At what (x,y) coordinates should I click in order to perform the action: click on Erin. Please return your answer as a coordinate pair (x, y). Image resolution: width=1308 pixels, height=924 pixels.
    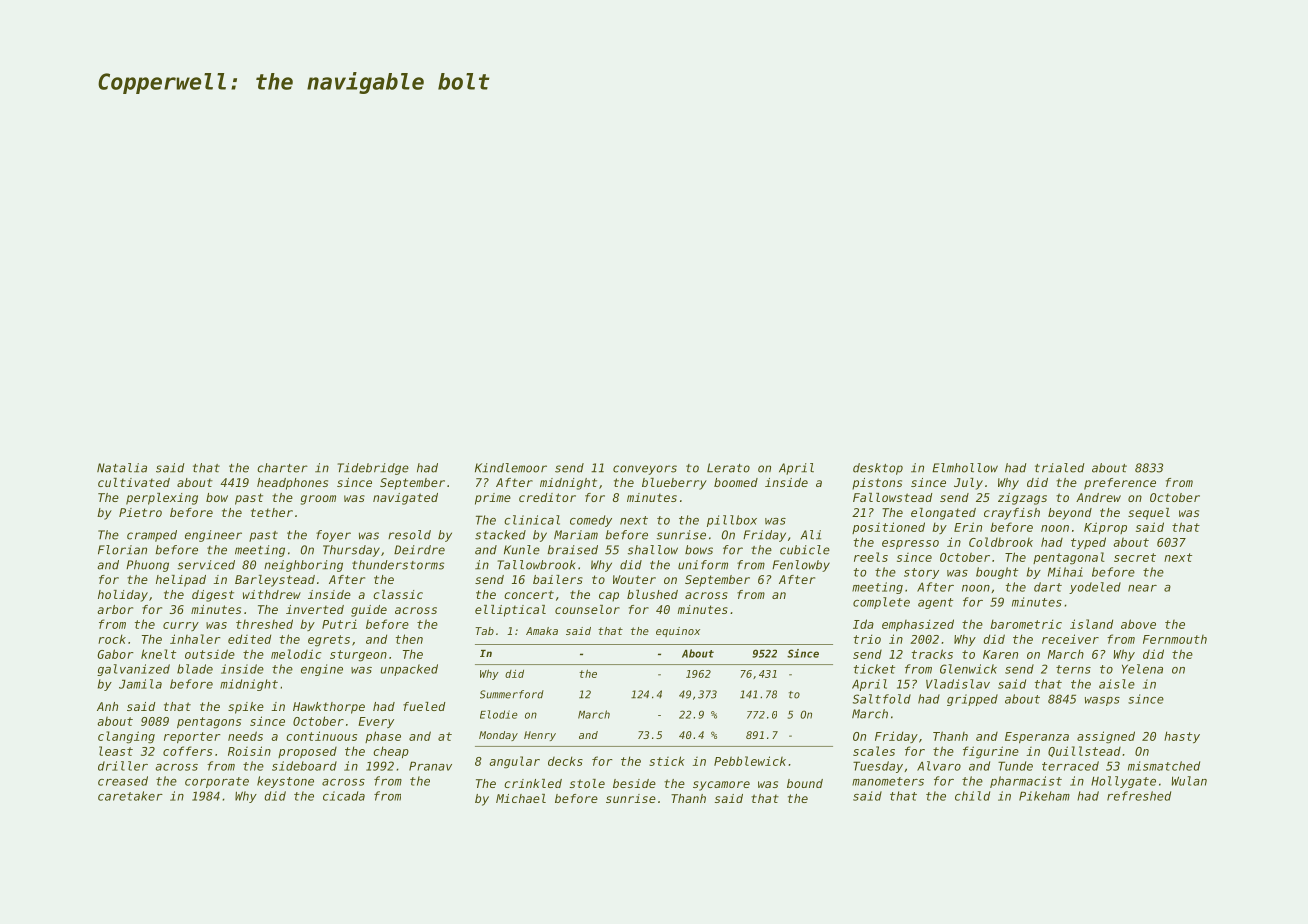
    Looking at the image, I should click on (968, 527).
